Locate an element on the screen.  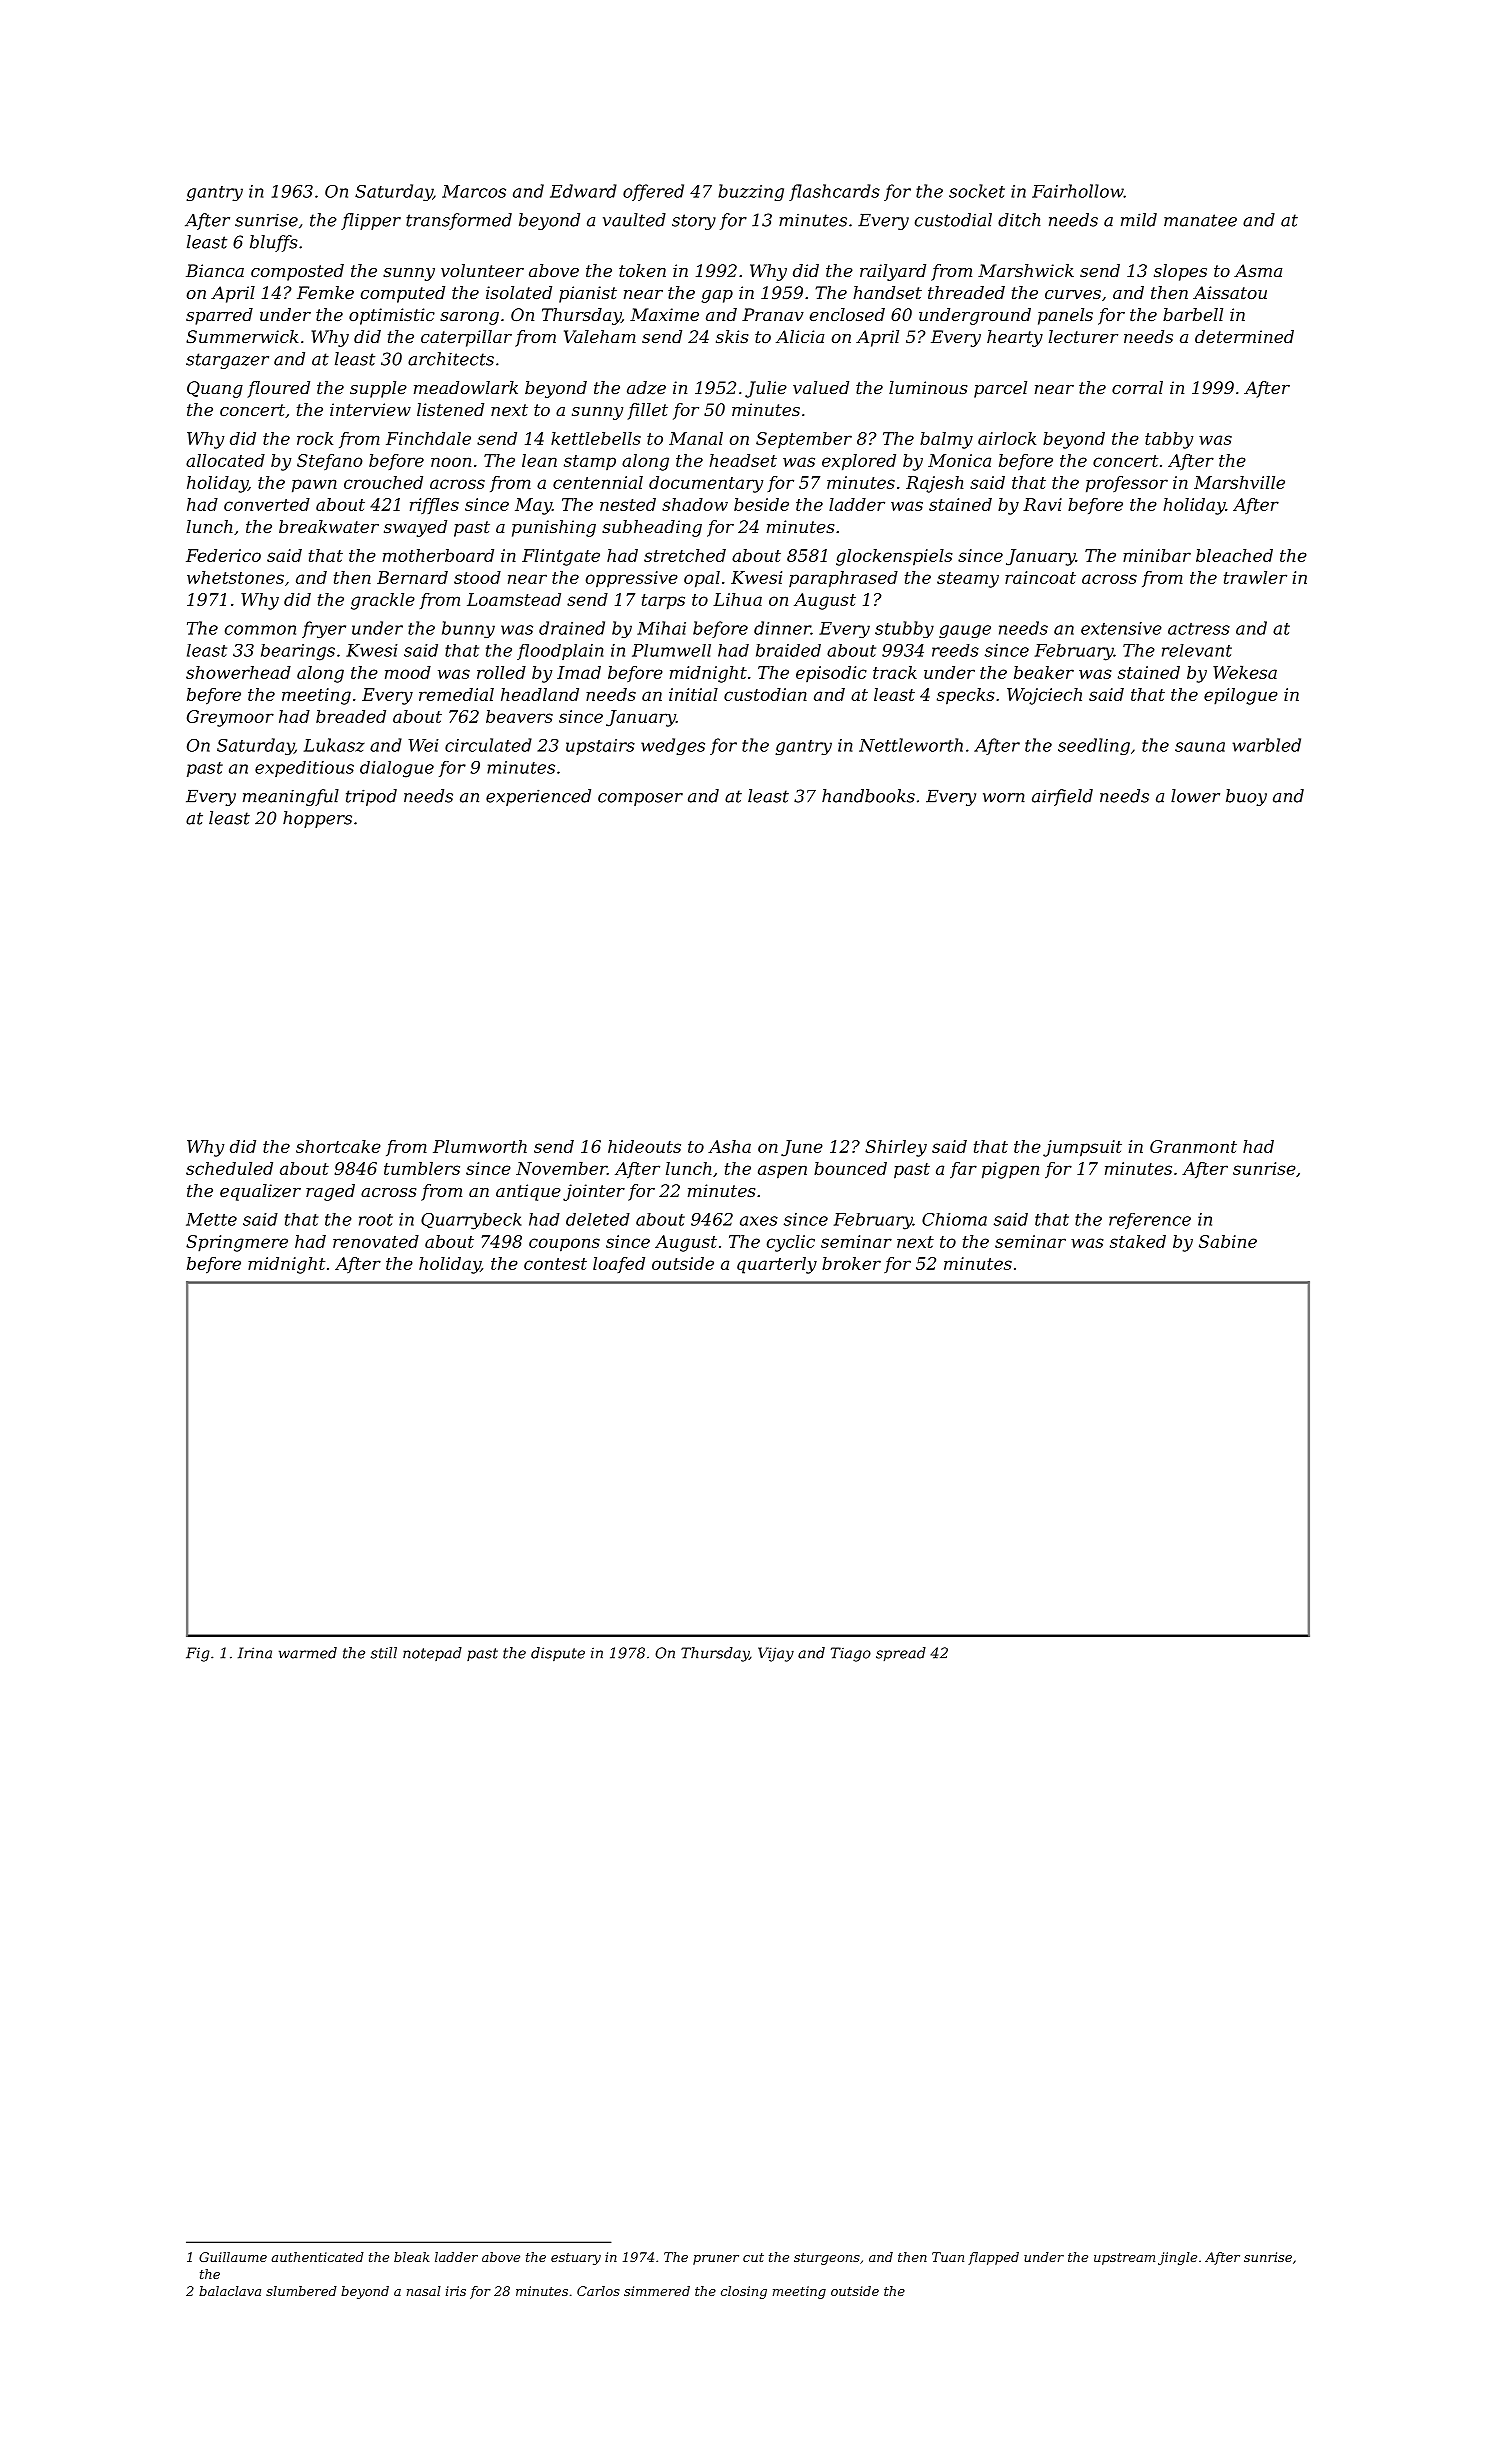
slumbered is located at coordinates (301, 2291).
